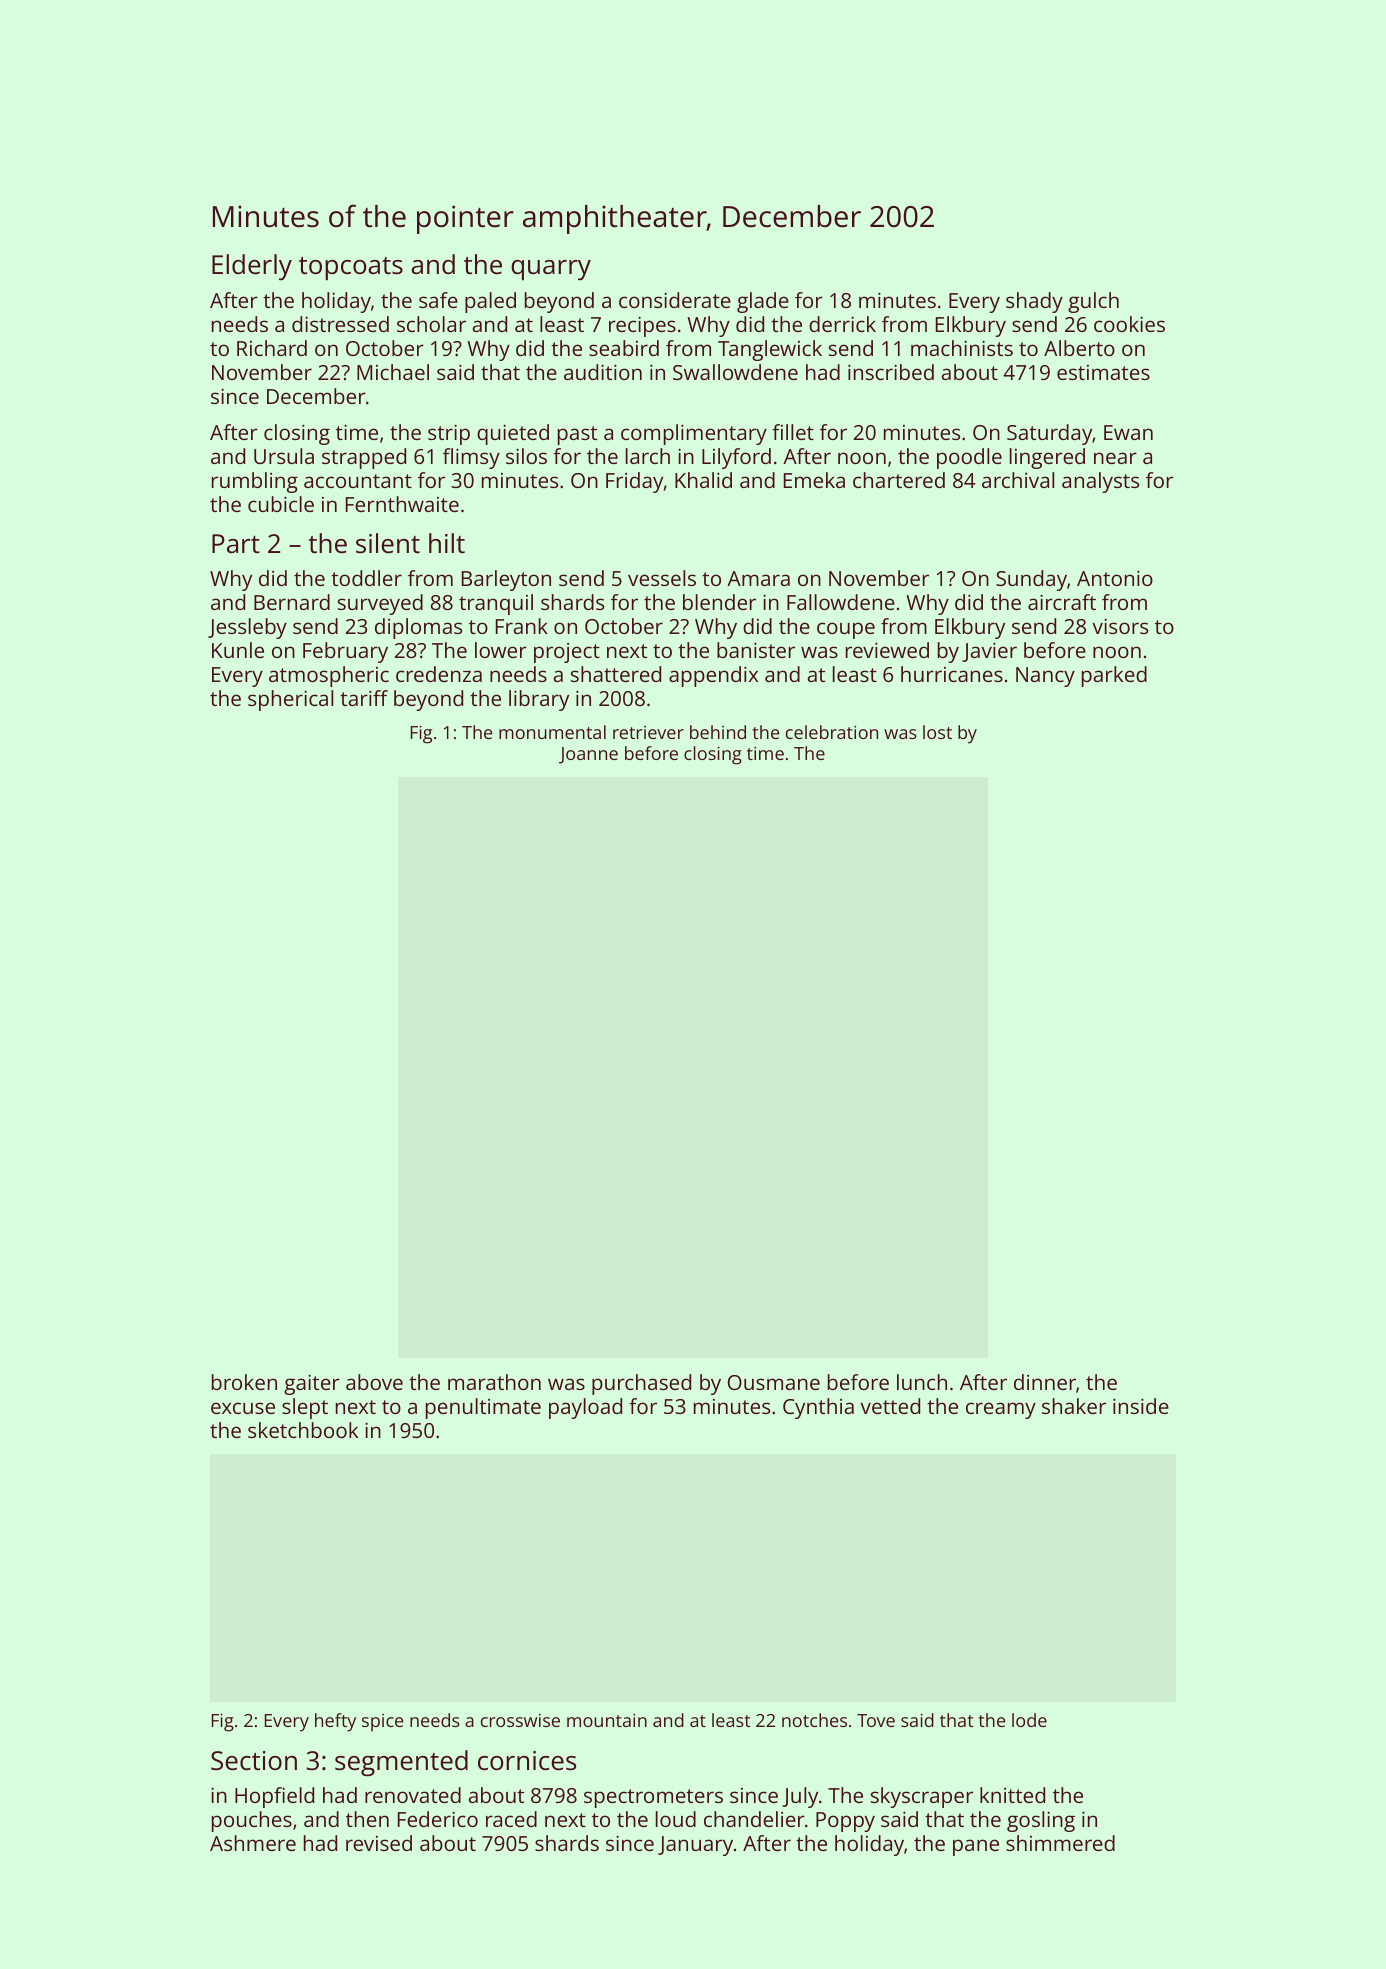 The image size is (1386, 1969). What do you see at coordinates (418, 628) in the screenshot?
I see `diplomas` at bounding box center [418, 628].
